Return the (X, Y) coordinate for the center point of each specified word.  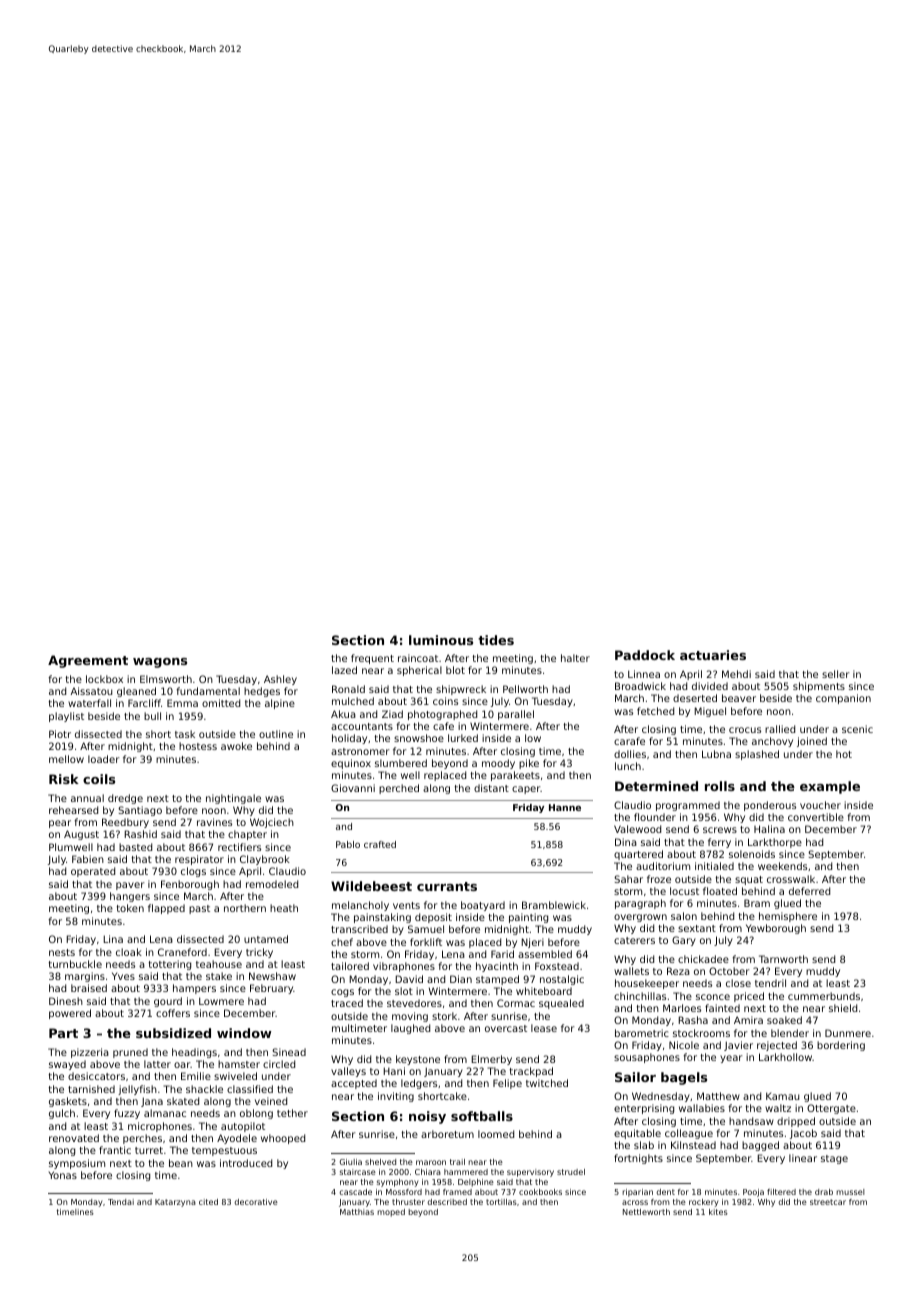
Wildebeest (371, 886)
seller (835, 674)
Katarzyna (175, 1203)
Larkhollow (785, 1057)
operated (93, 872)
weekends (782, 866)
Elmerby (491, 1060)
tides (496, 640)
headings (194, 1053)
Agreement (88, 661)
